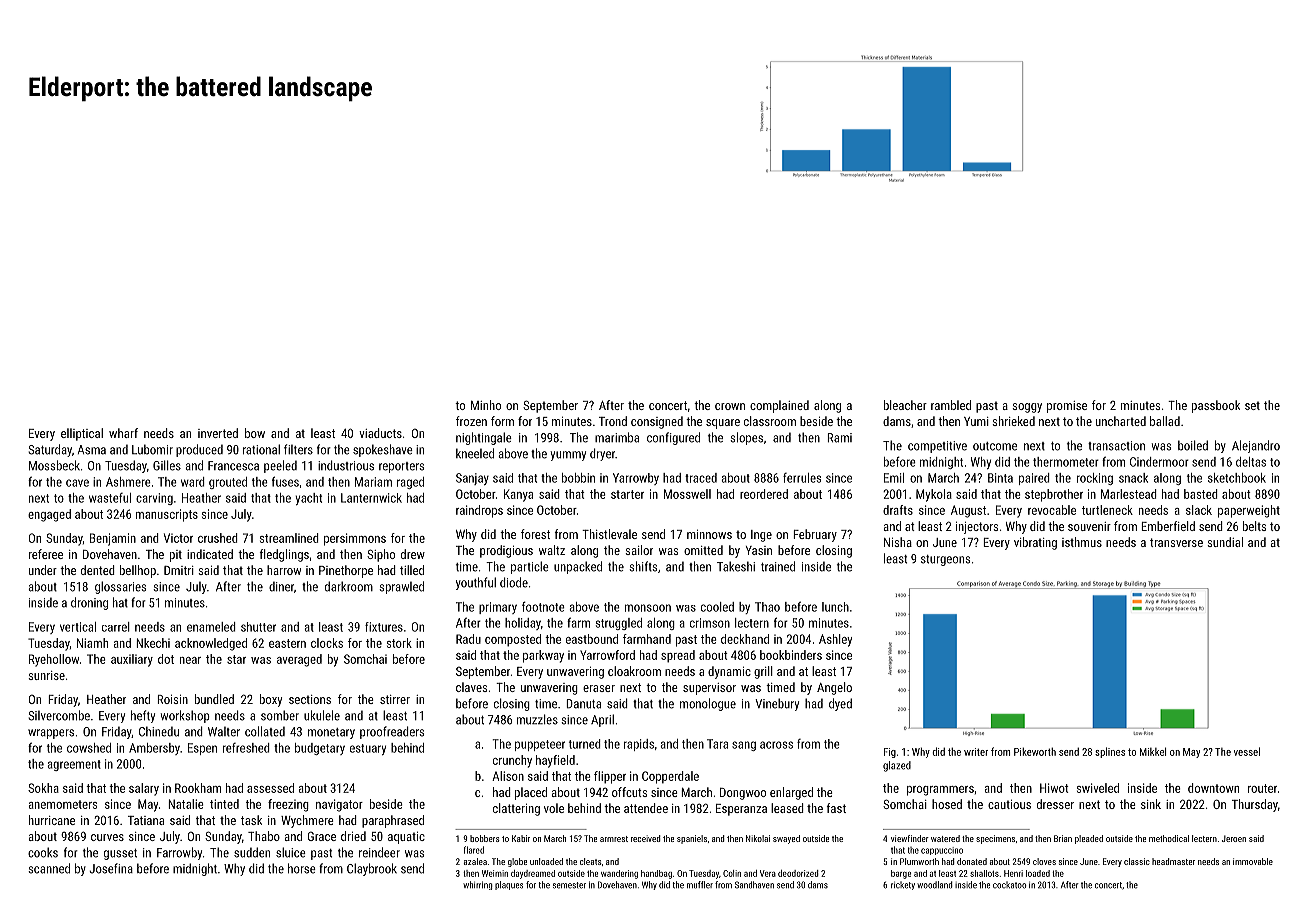 This image has height=924, width=1308. Describe the element at coordinates (471, 687) in the image. I see `claves` at that location.
